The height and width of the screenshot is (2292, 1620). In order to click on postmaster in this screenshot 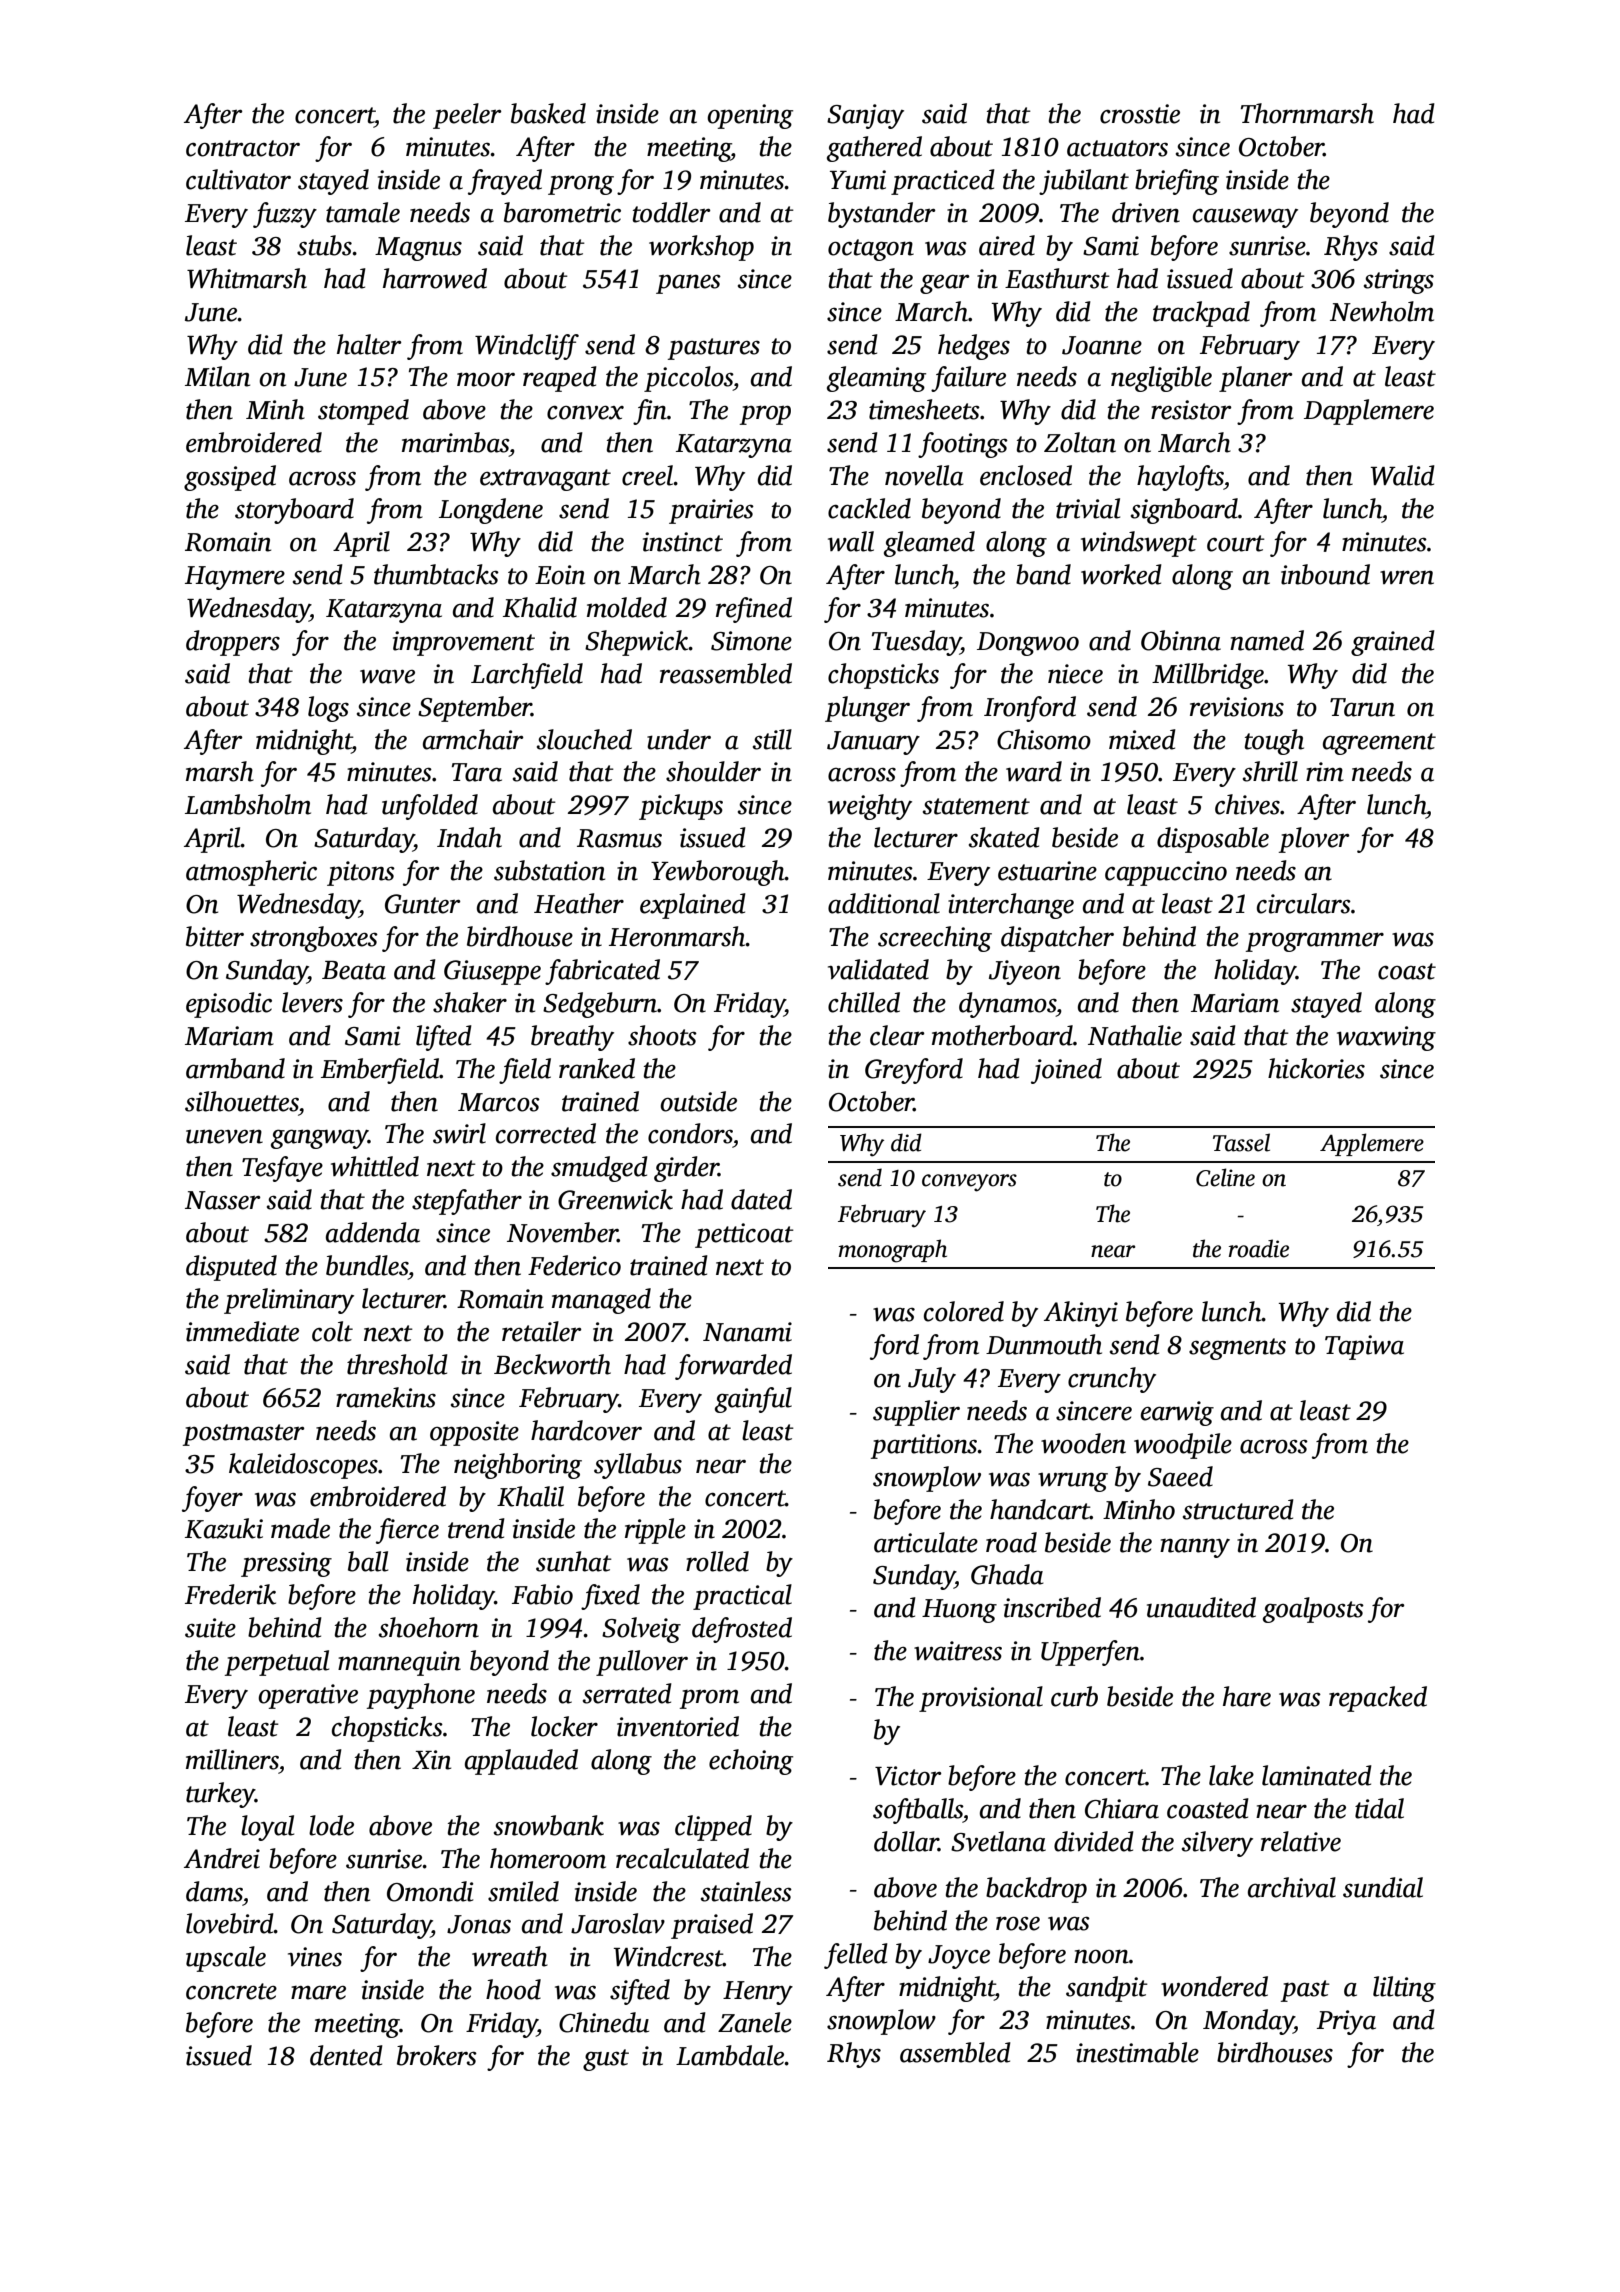, I will do `click(244, 1435)`.
